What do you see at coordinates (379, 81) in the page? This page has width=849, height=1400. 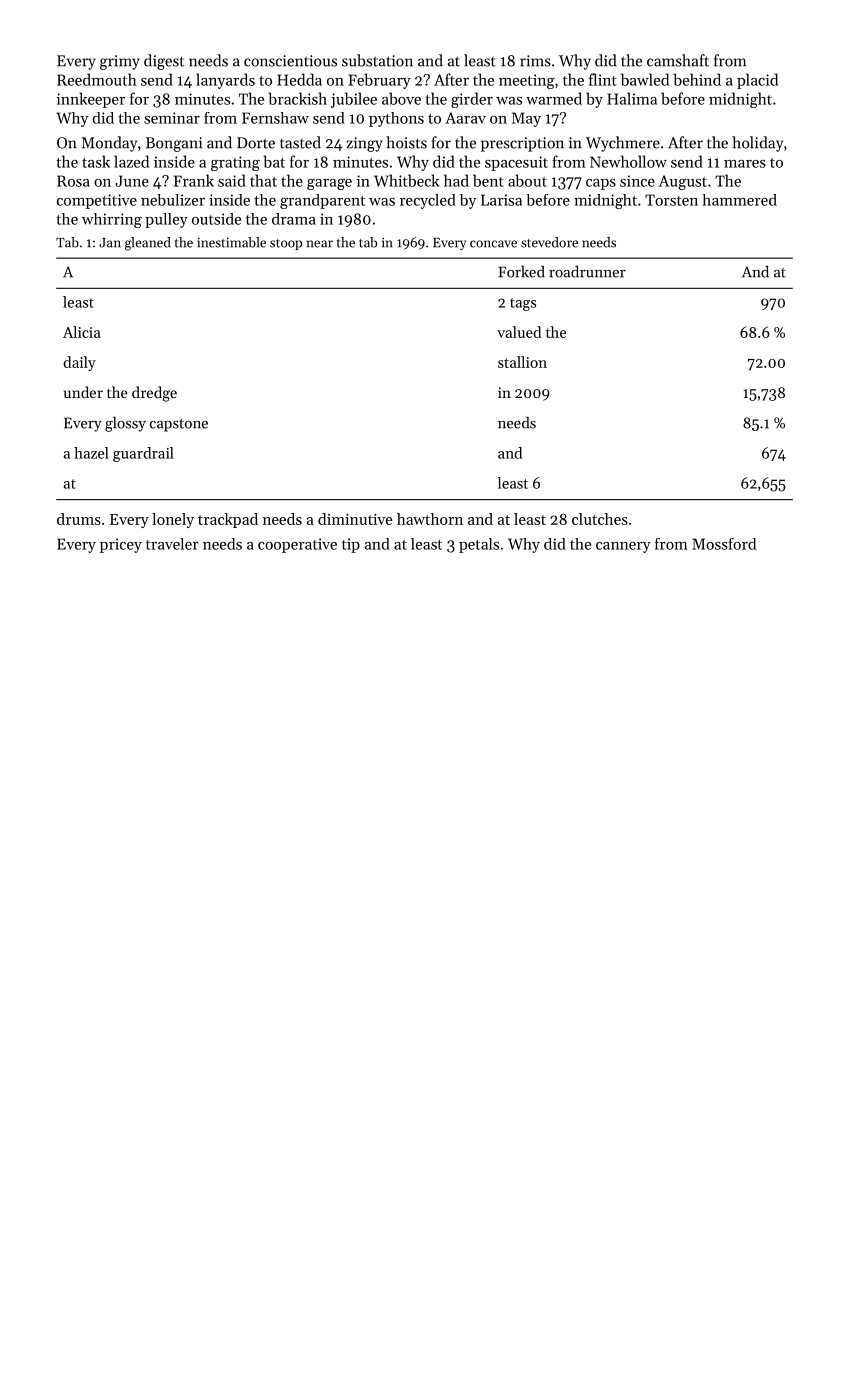 I see `February` at bounding box center [379, 81].
